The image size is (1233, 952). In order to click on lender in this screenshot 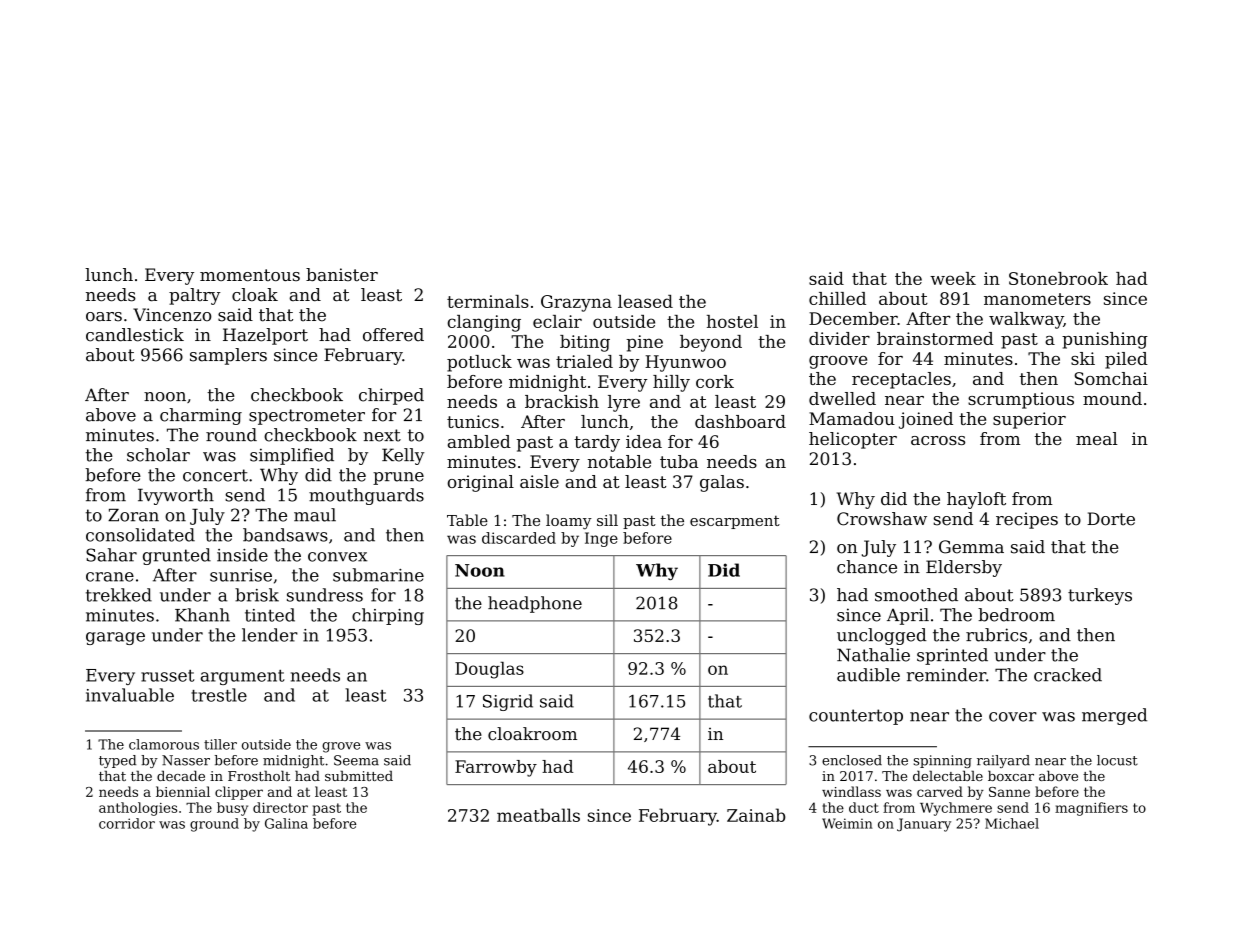, I will do `click(270, 635)`.
